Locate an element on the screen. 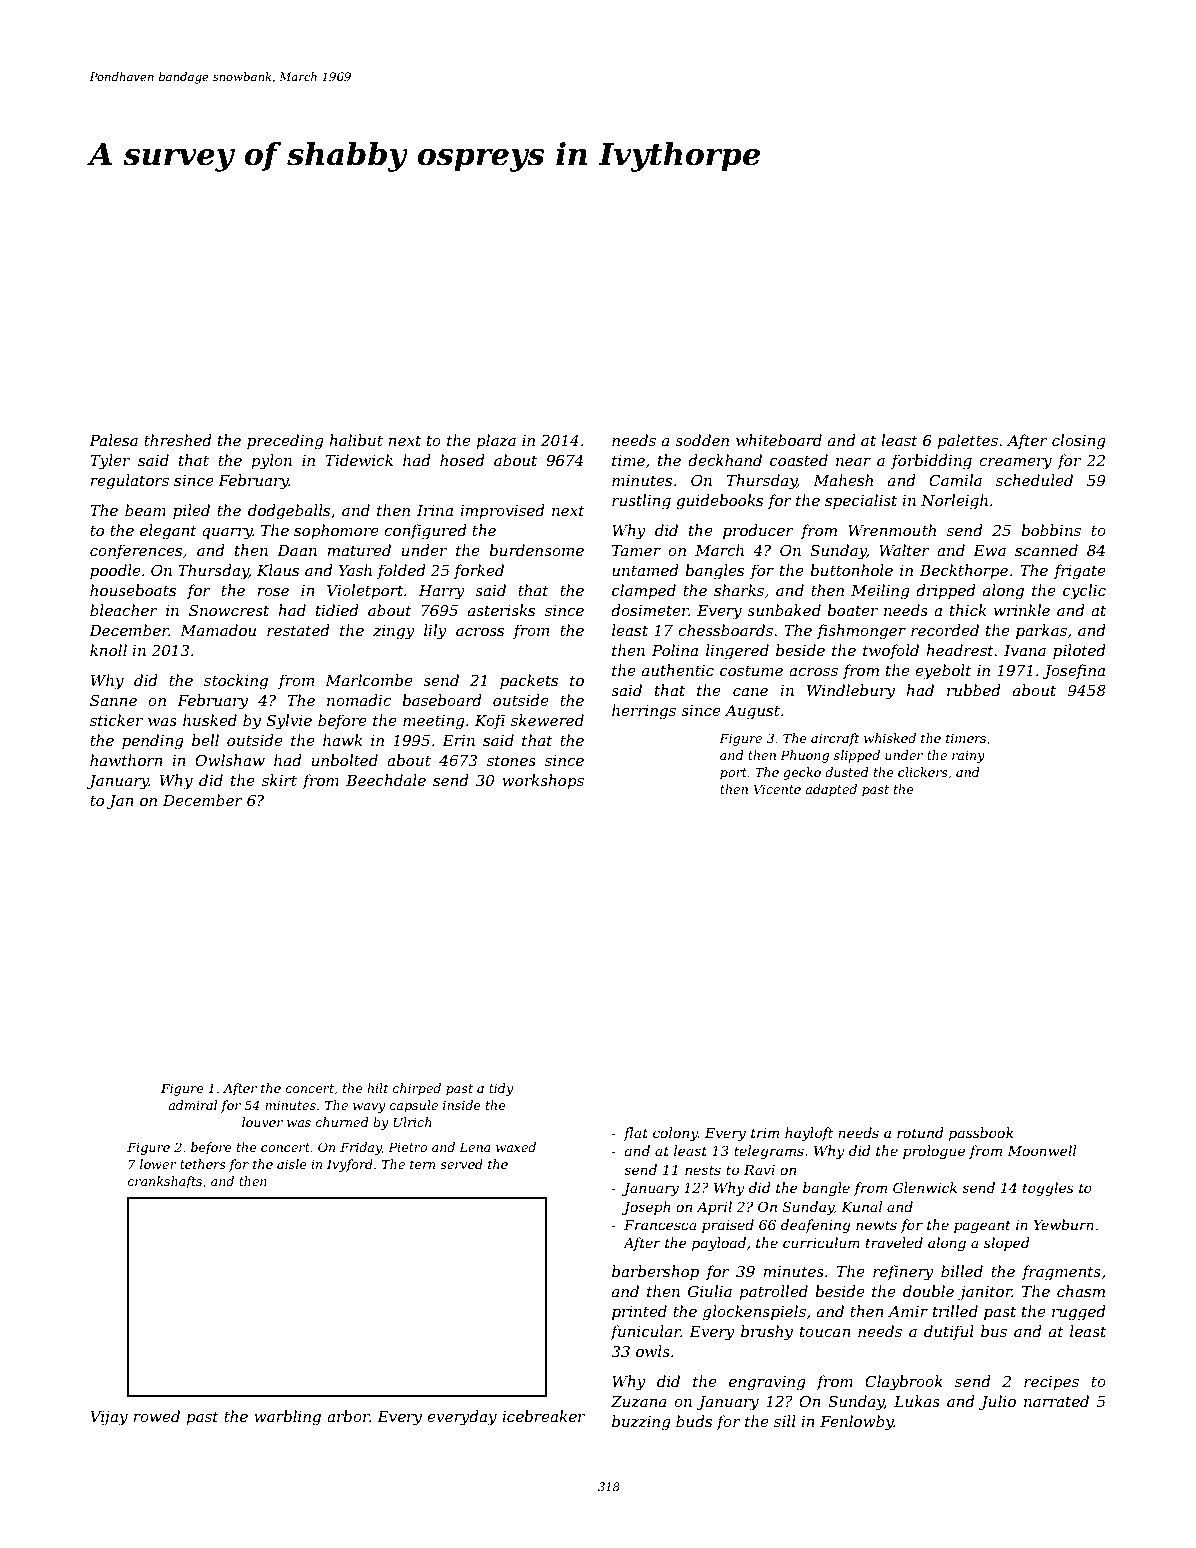  warbling is located at coordinates (287, 1418).
